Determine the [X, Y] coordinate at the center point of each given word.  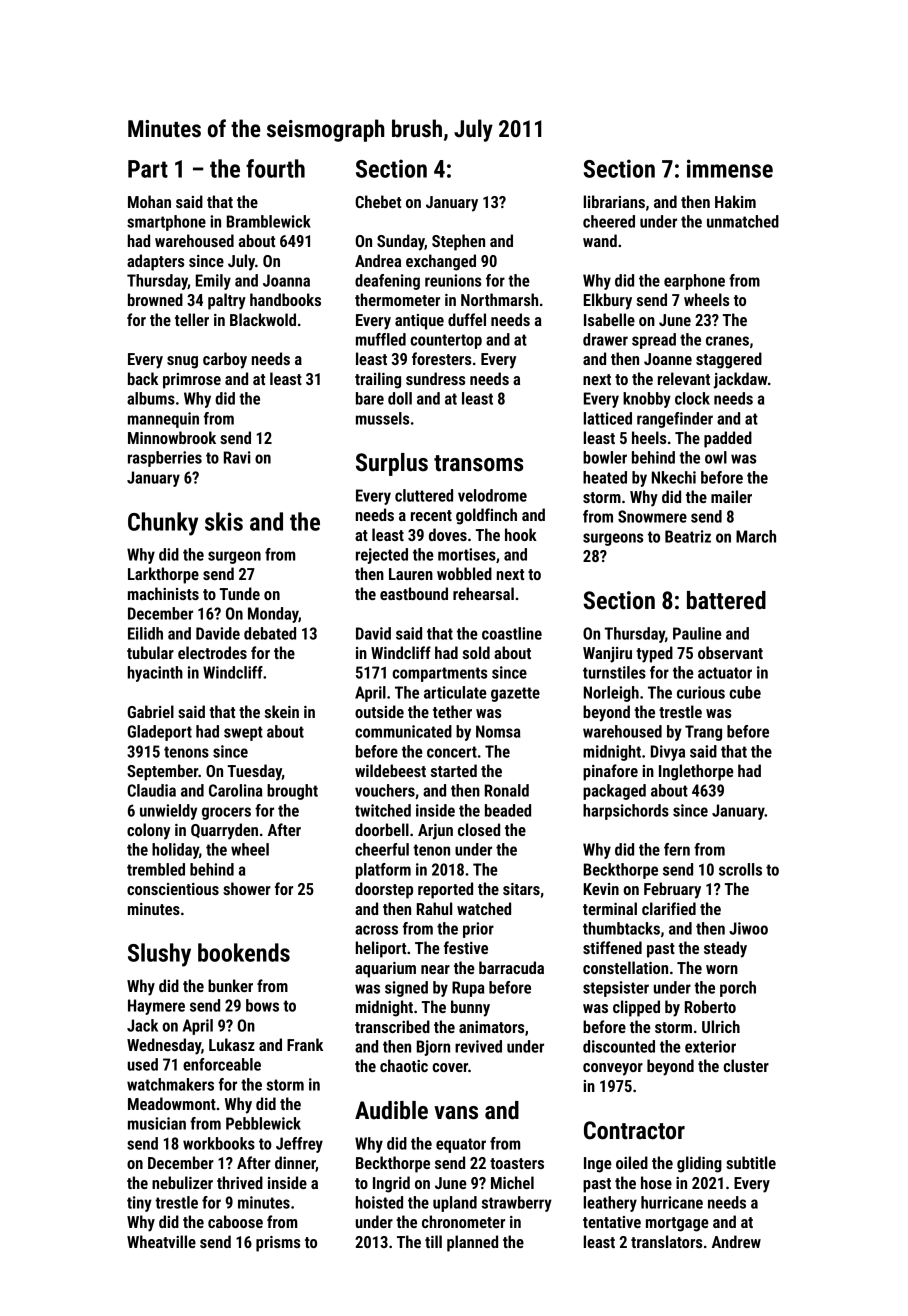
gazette [515, 694]
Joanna [286, 280]
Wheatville [161, 1241]
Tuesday [254, 772]
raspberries [165, 459]
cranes [727, 341]
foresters [441, 358]
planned [472, 1243]
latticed [608, 418]
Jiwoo [748, 928]
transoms [479, 463]
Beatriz [688, 536]
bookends [244, 952]
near [435, 969]
